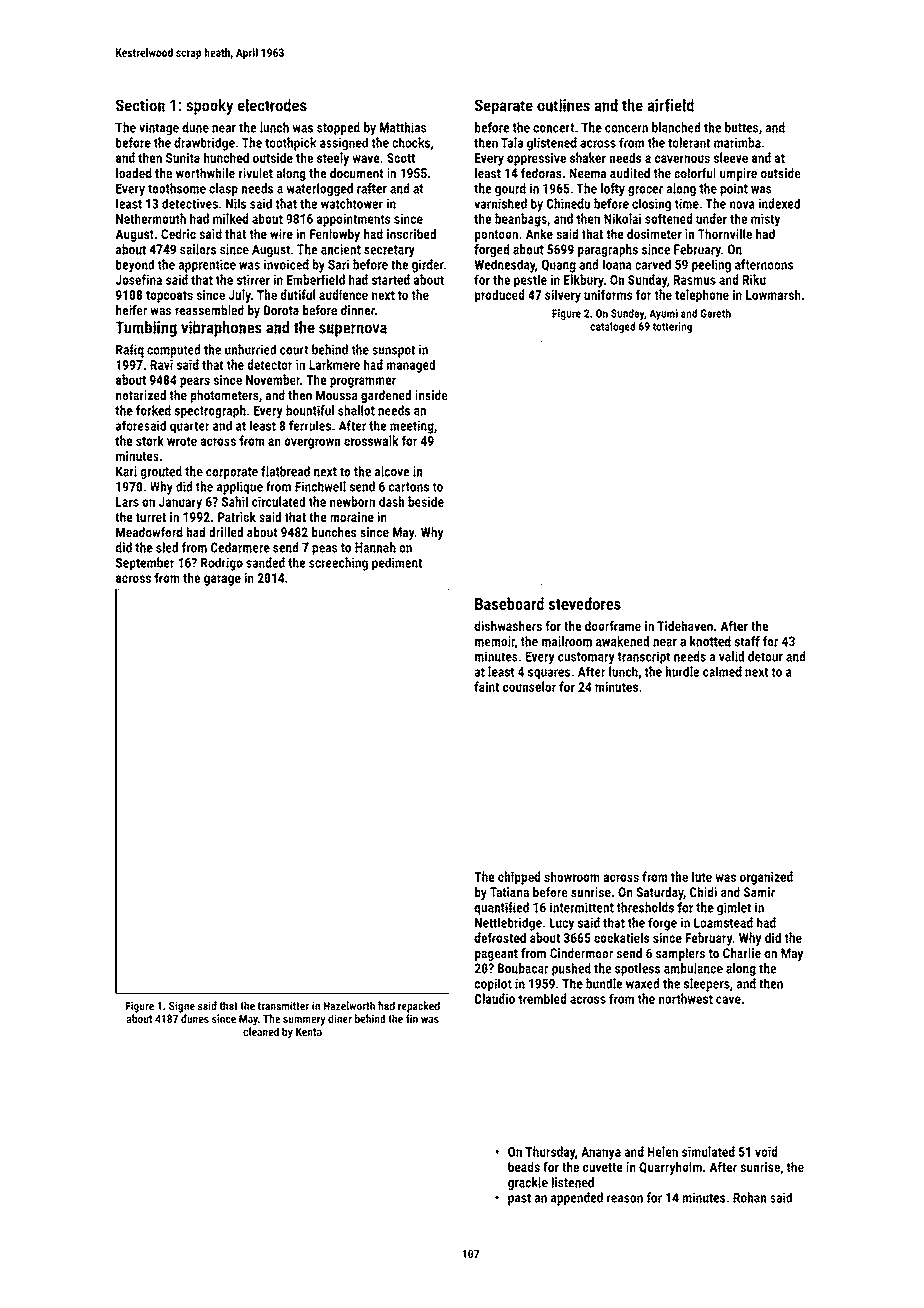  Describe the element at coordinates (765, 656) in the screenshot. I see `detour` at that location.
